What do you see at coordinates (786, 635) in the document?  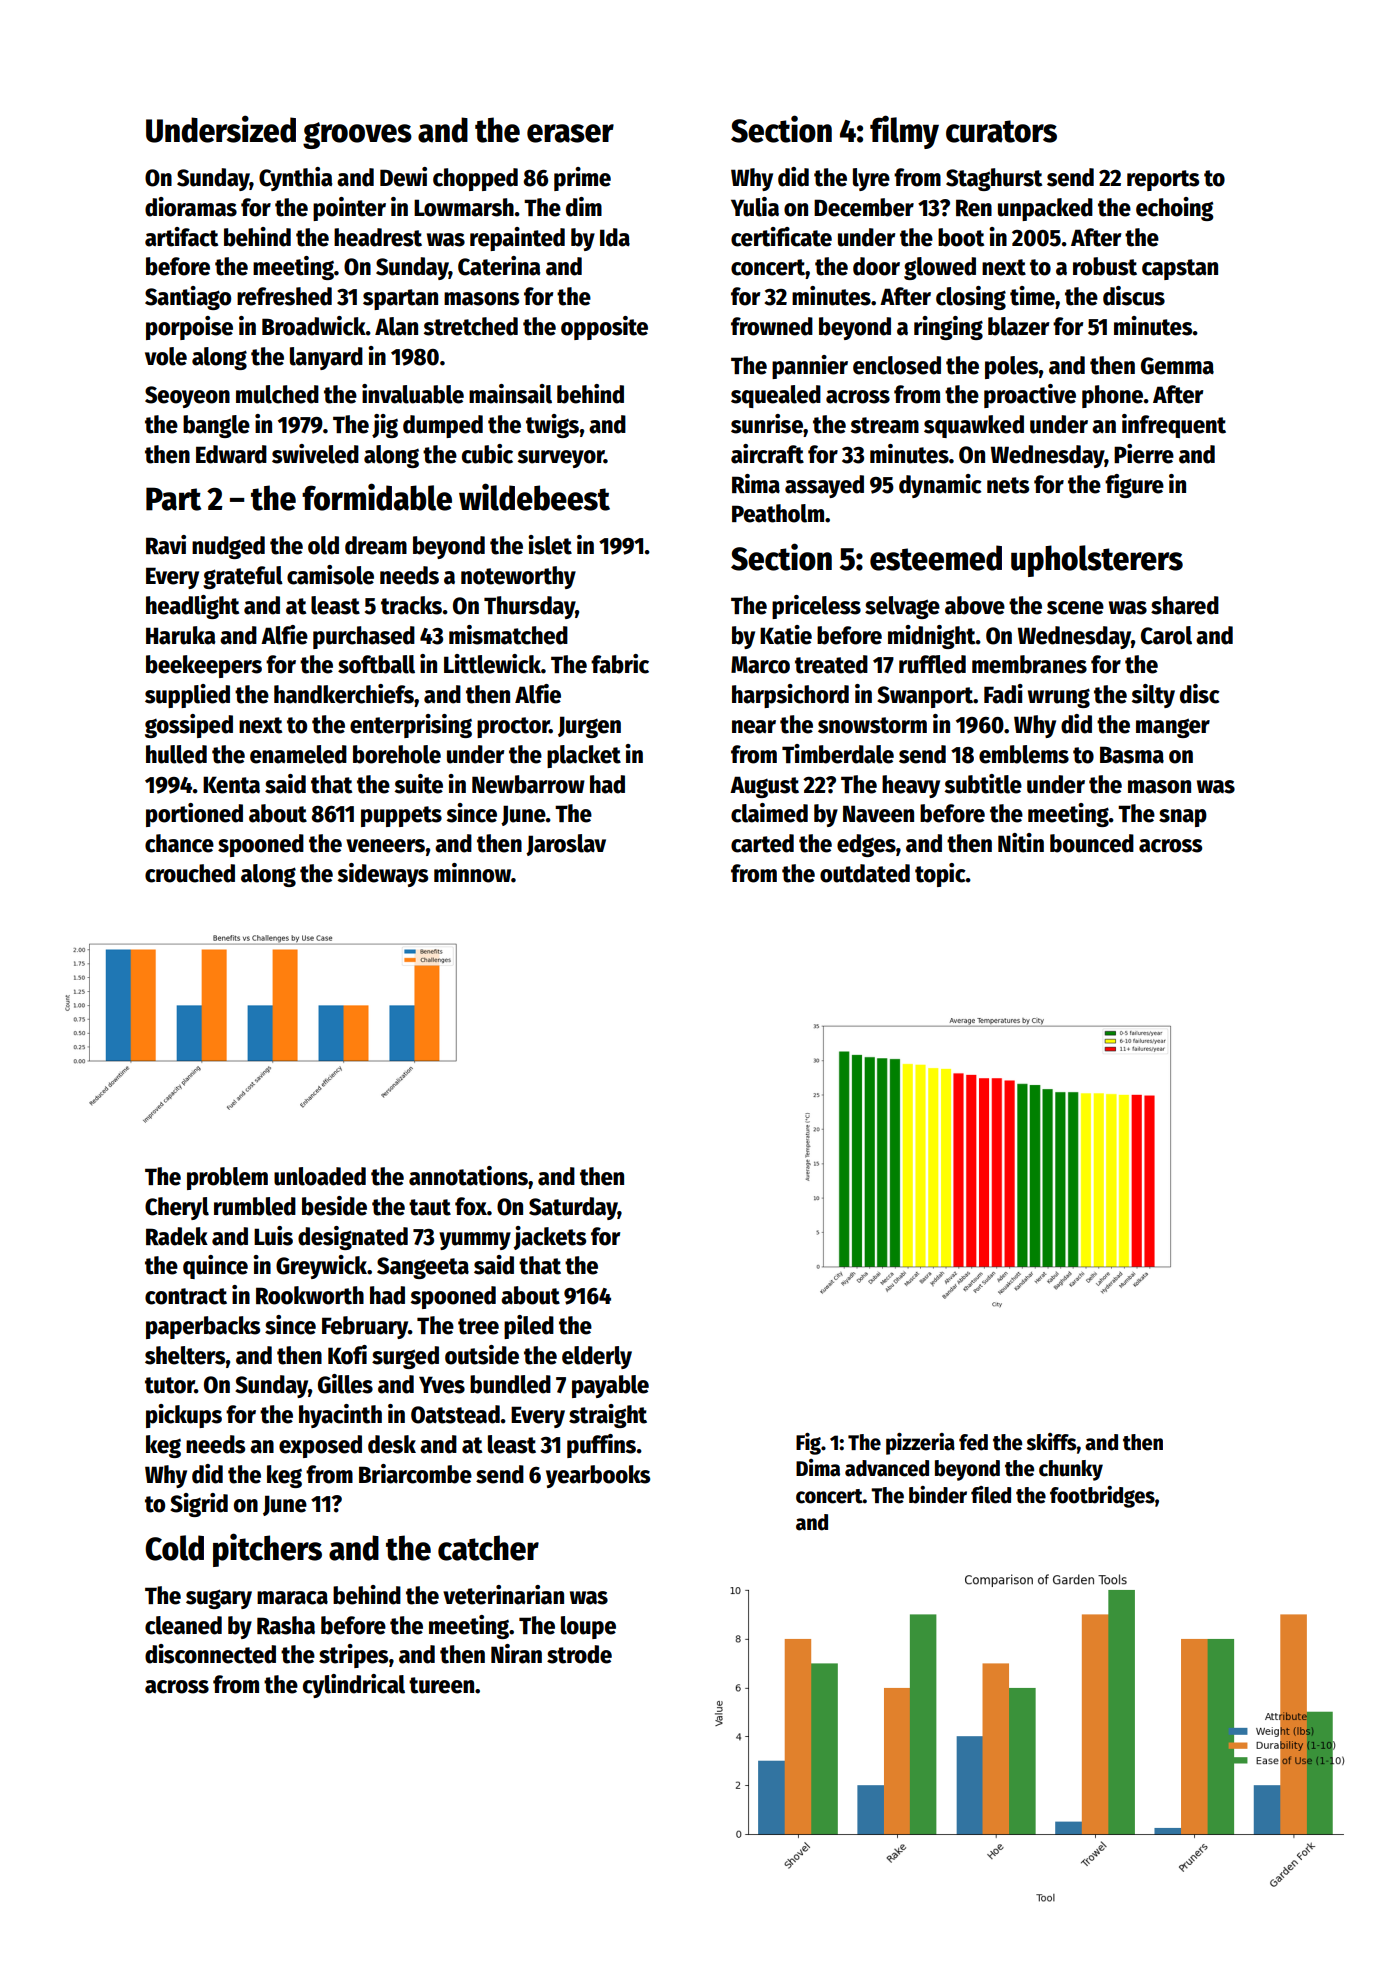 I see `Katie` at bounding box center [786, 635].
